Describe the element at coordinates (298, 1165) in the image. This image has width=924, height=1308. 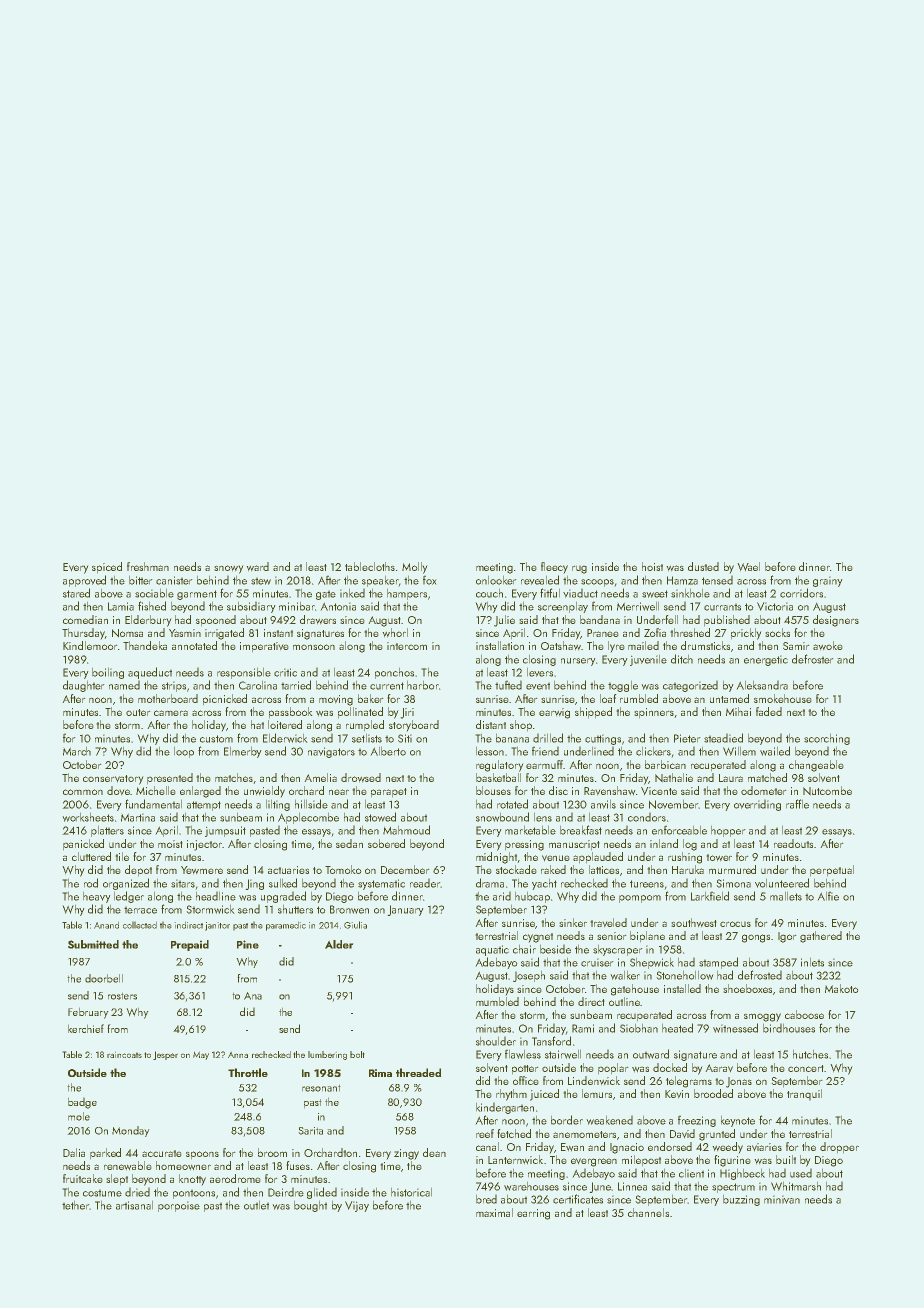
I see `fuses` at that location.
